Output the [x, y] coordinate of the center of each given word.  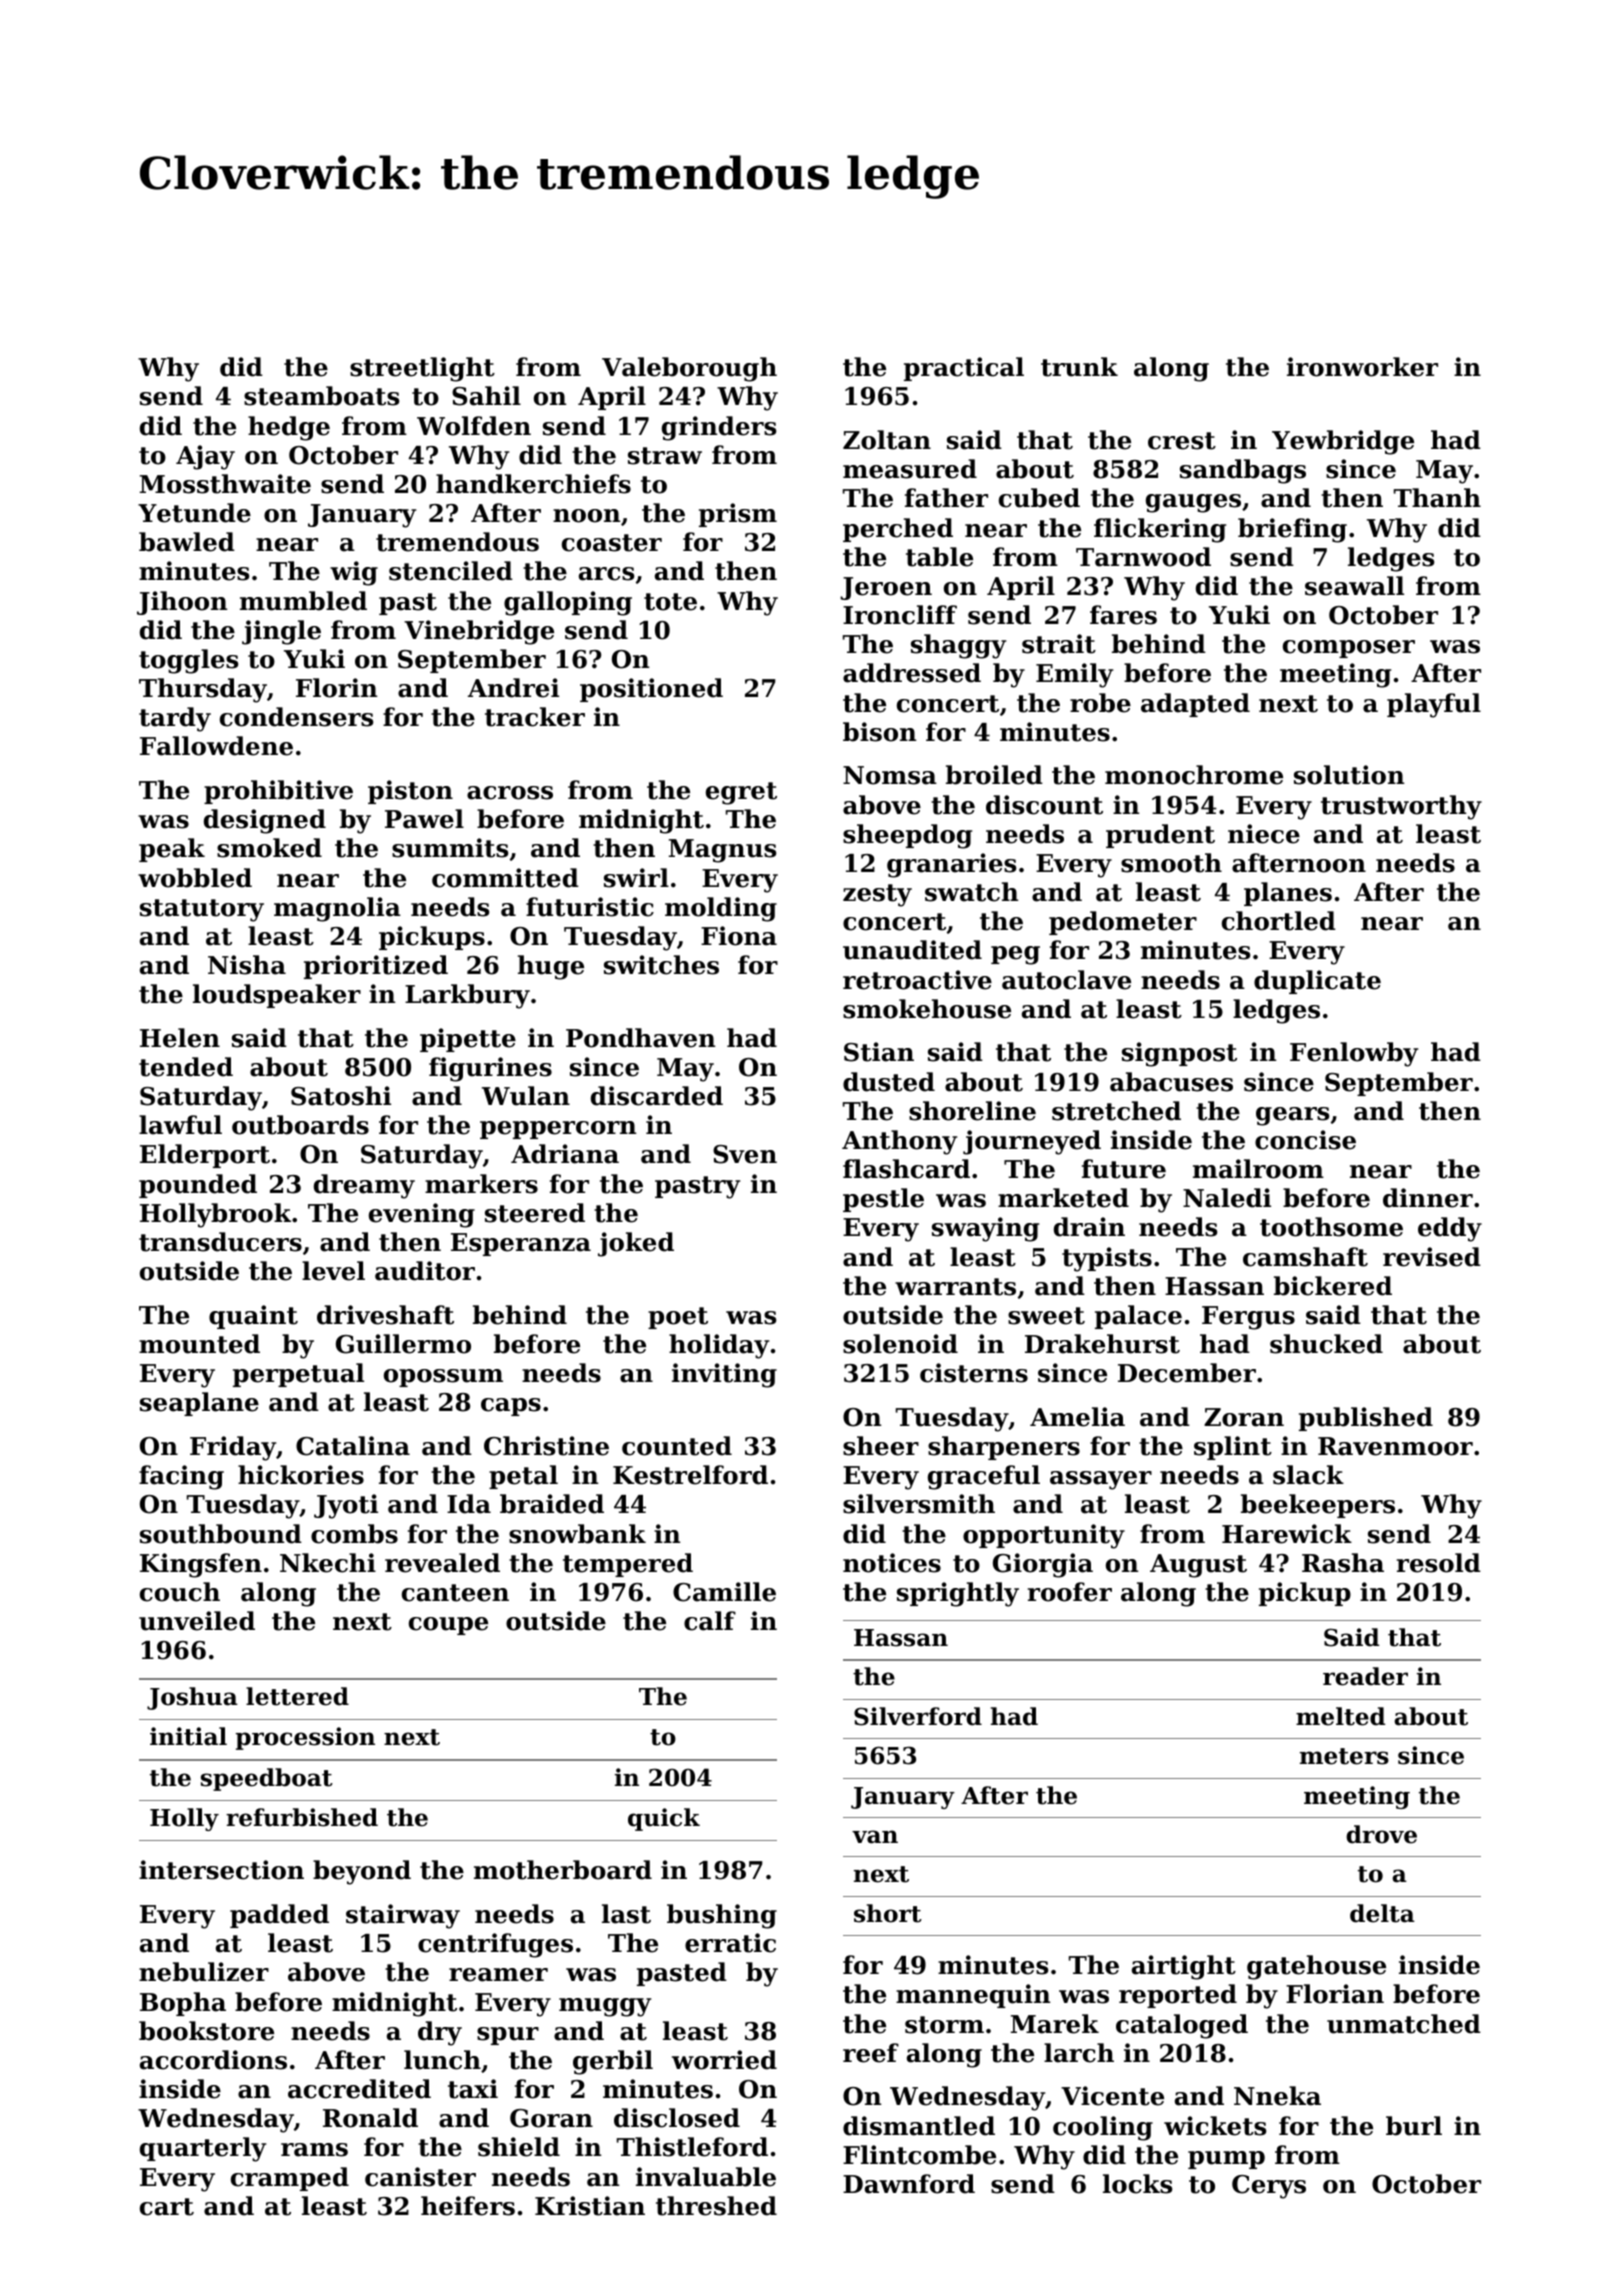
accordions [213, 2060]
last [626, 1914]
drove [1381, 1834]
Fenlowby [1354, 1054]
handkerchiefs [533, 484]
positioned [651, 690]
